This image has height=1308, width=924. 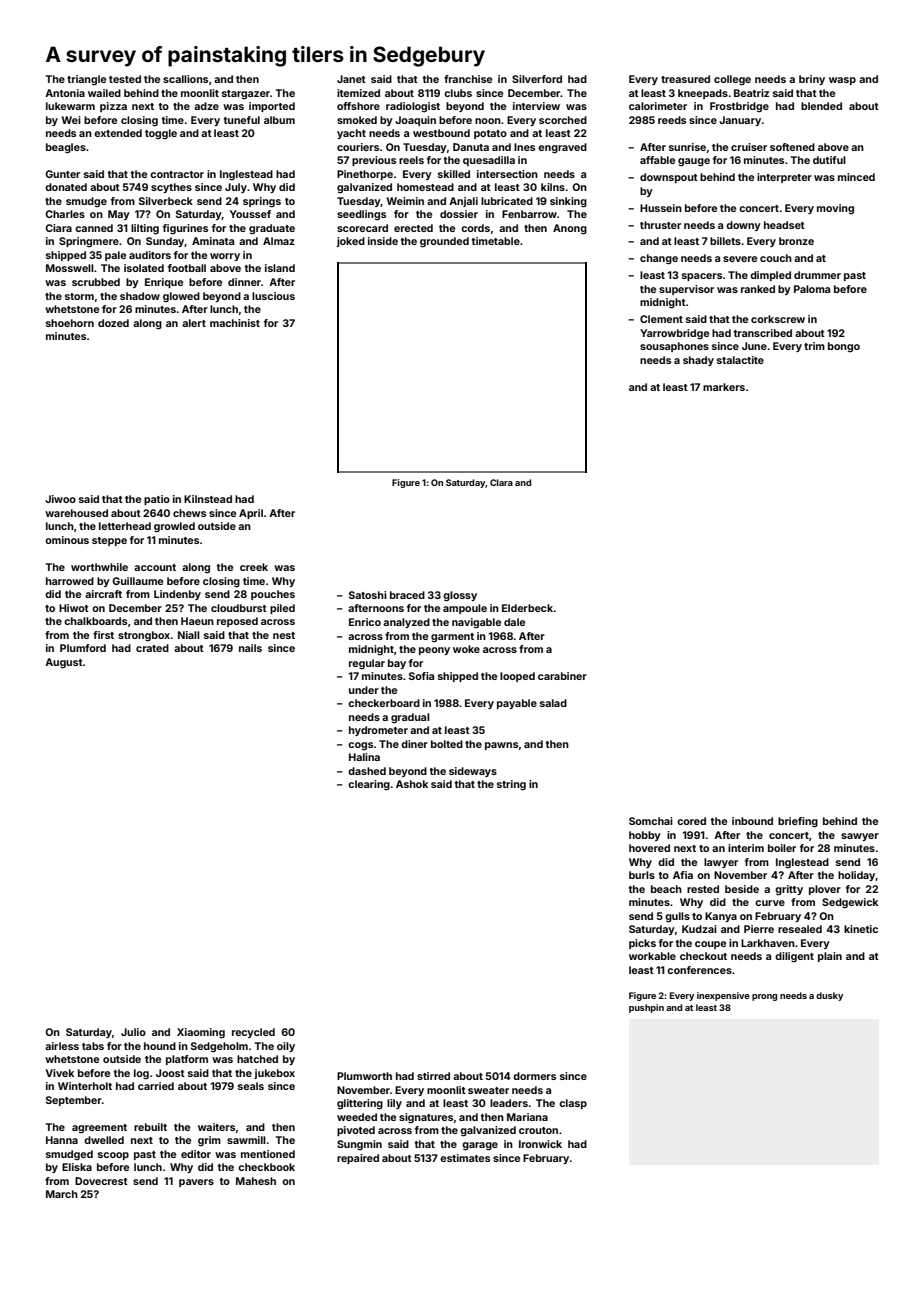 What do you see at coordinates (829, 160) in the image?
I see `dutiful` at bounding box center [829, 160].
